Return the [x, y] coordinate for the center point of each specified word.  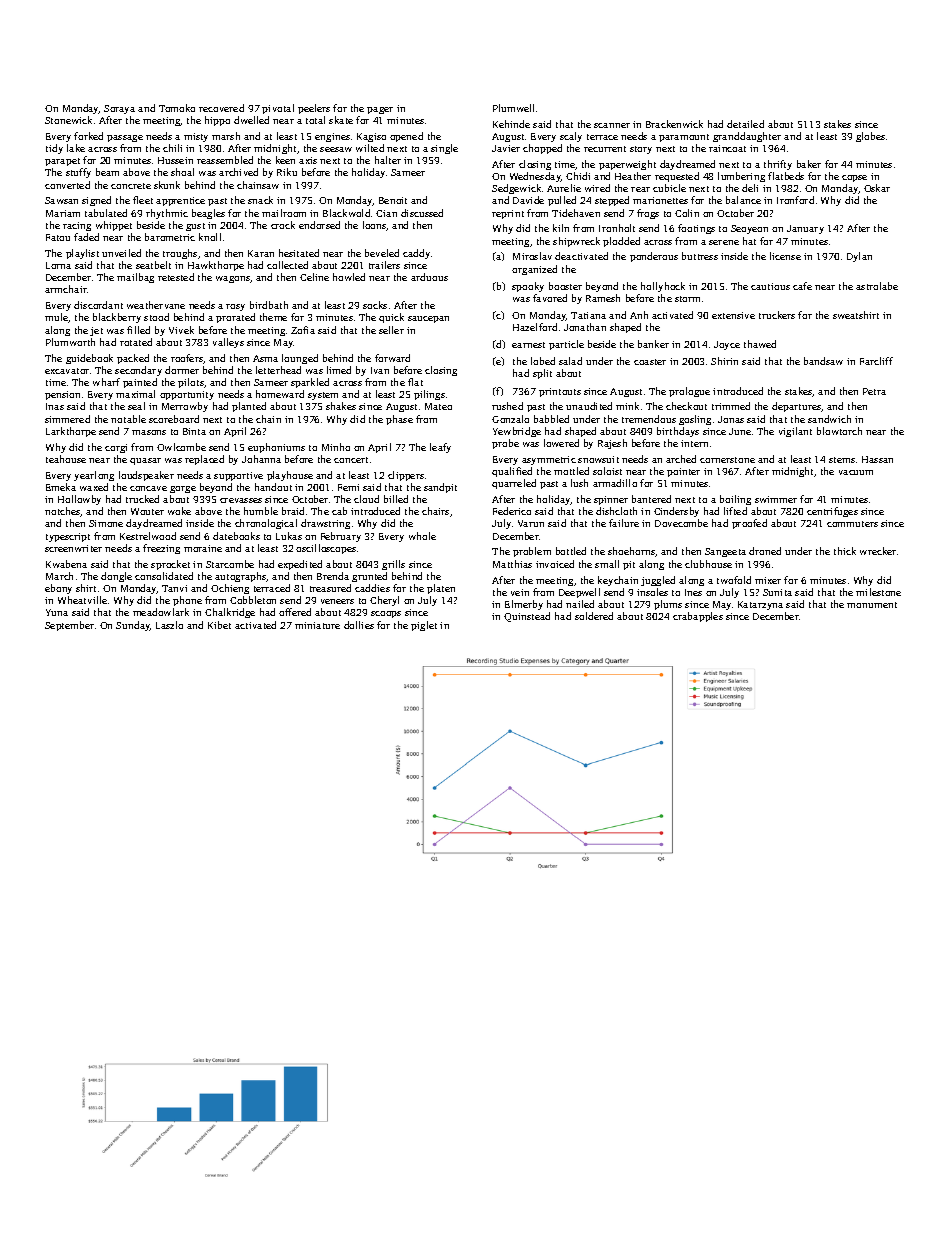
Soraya [119, 109]
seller [391, 330]
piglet [424, 626]
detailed [745, 124]
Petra [874, 391]
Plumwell [513, 108]
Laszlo [169, 625]
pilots [191, 383]
